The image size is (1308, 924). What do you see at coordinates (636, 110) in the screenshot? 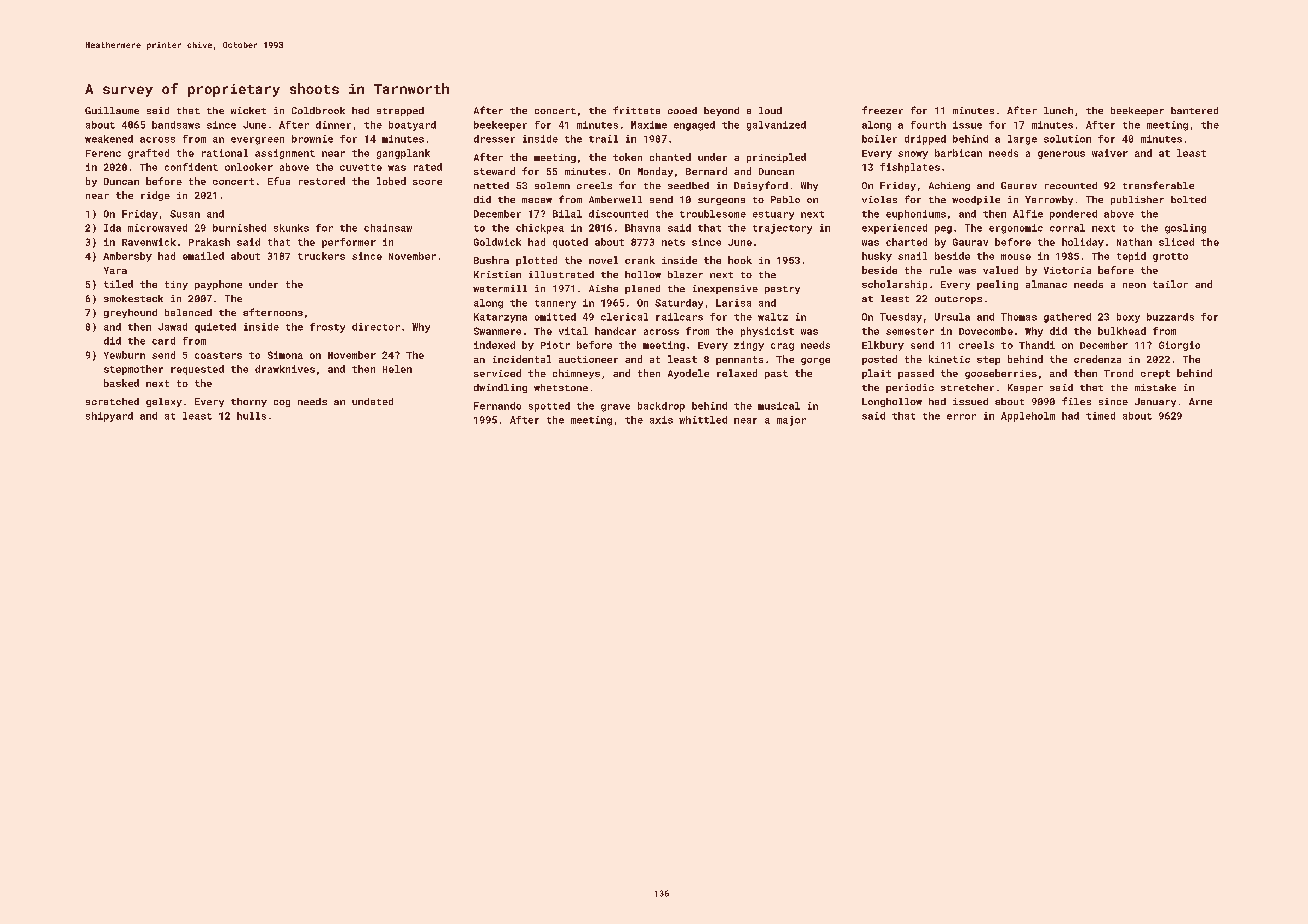
I see `frittata` at bounding box center [636, 110].
